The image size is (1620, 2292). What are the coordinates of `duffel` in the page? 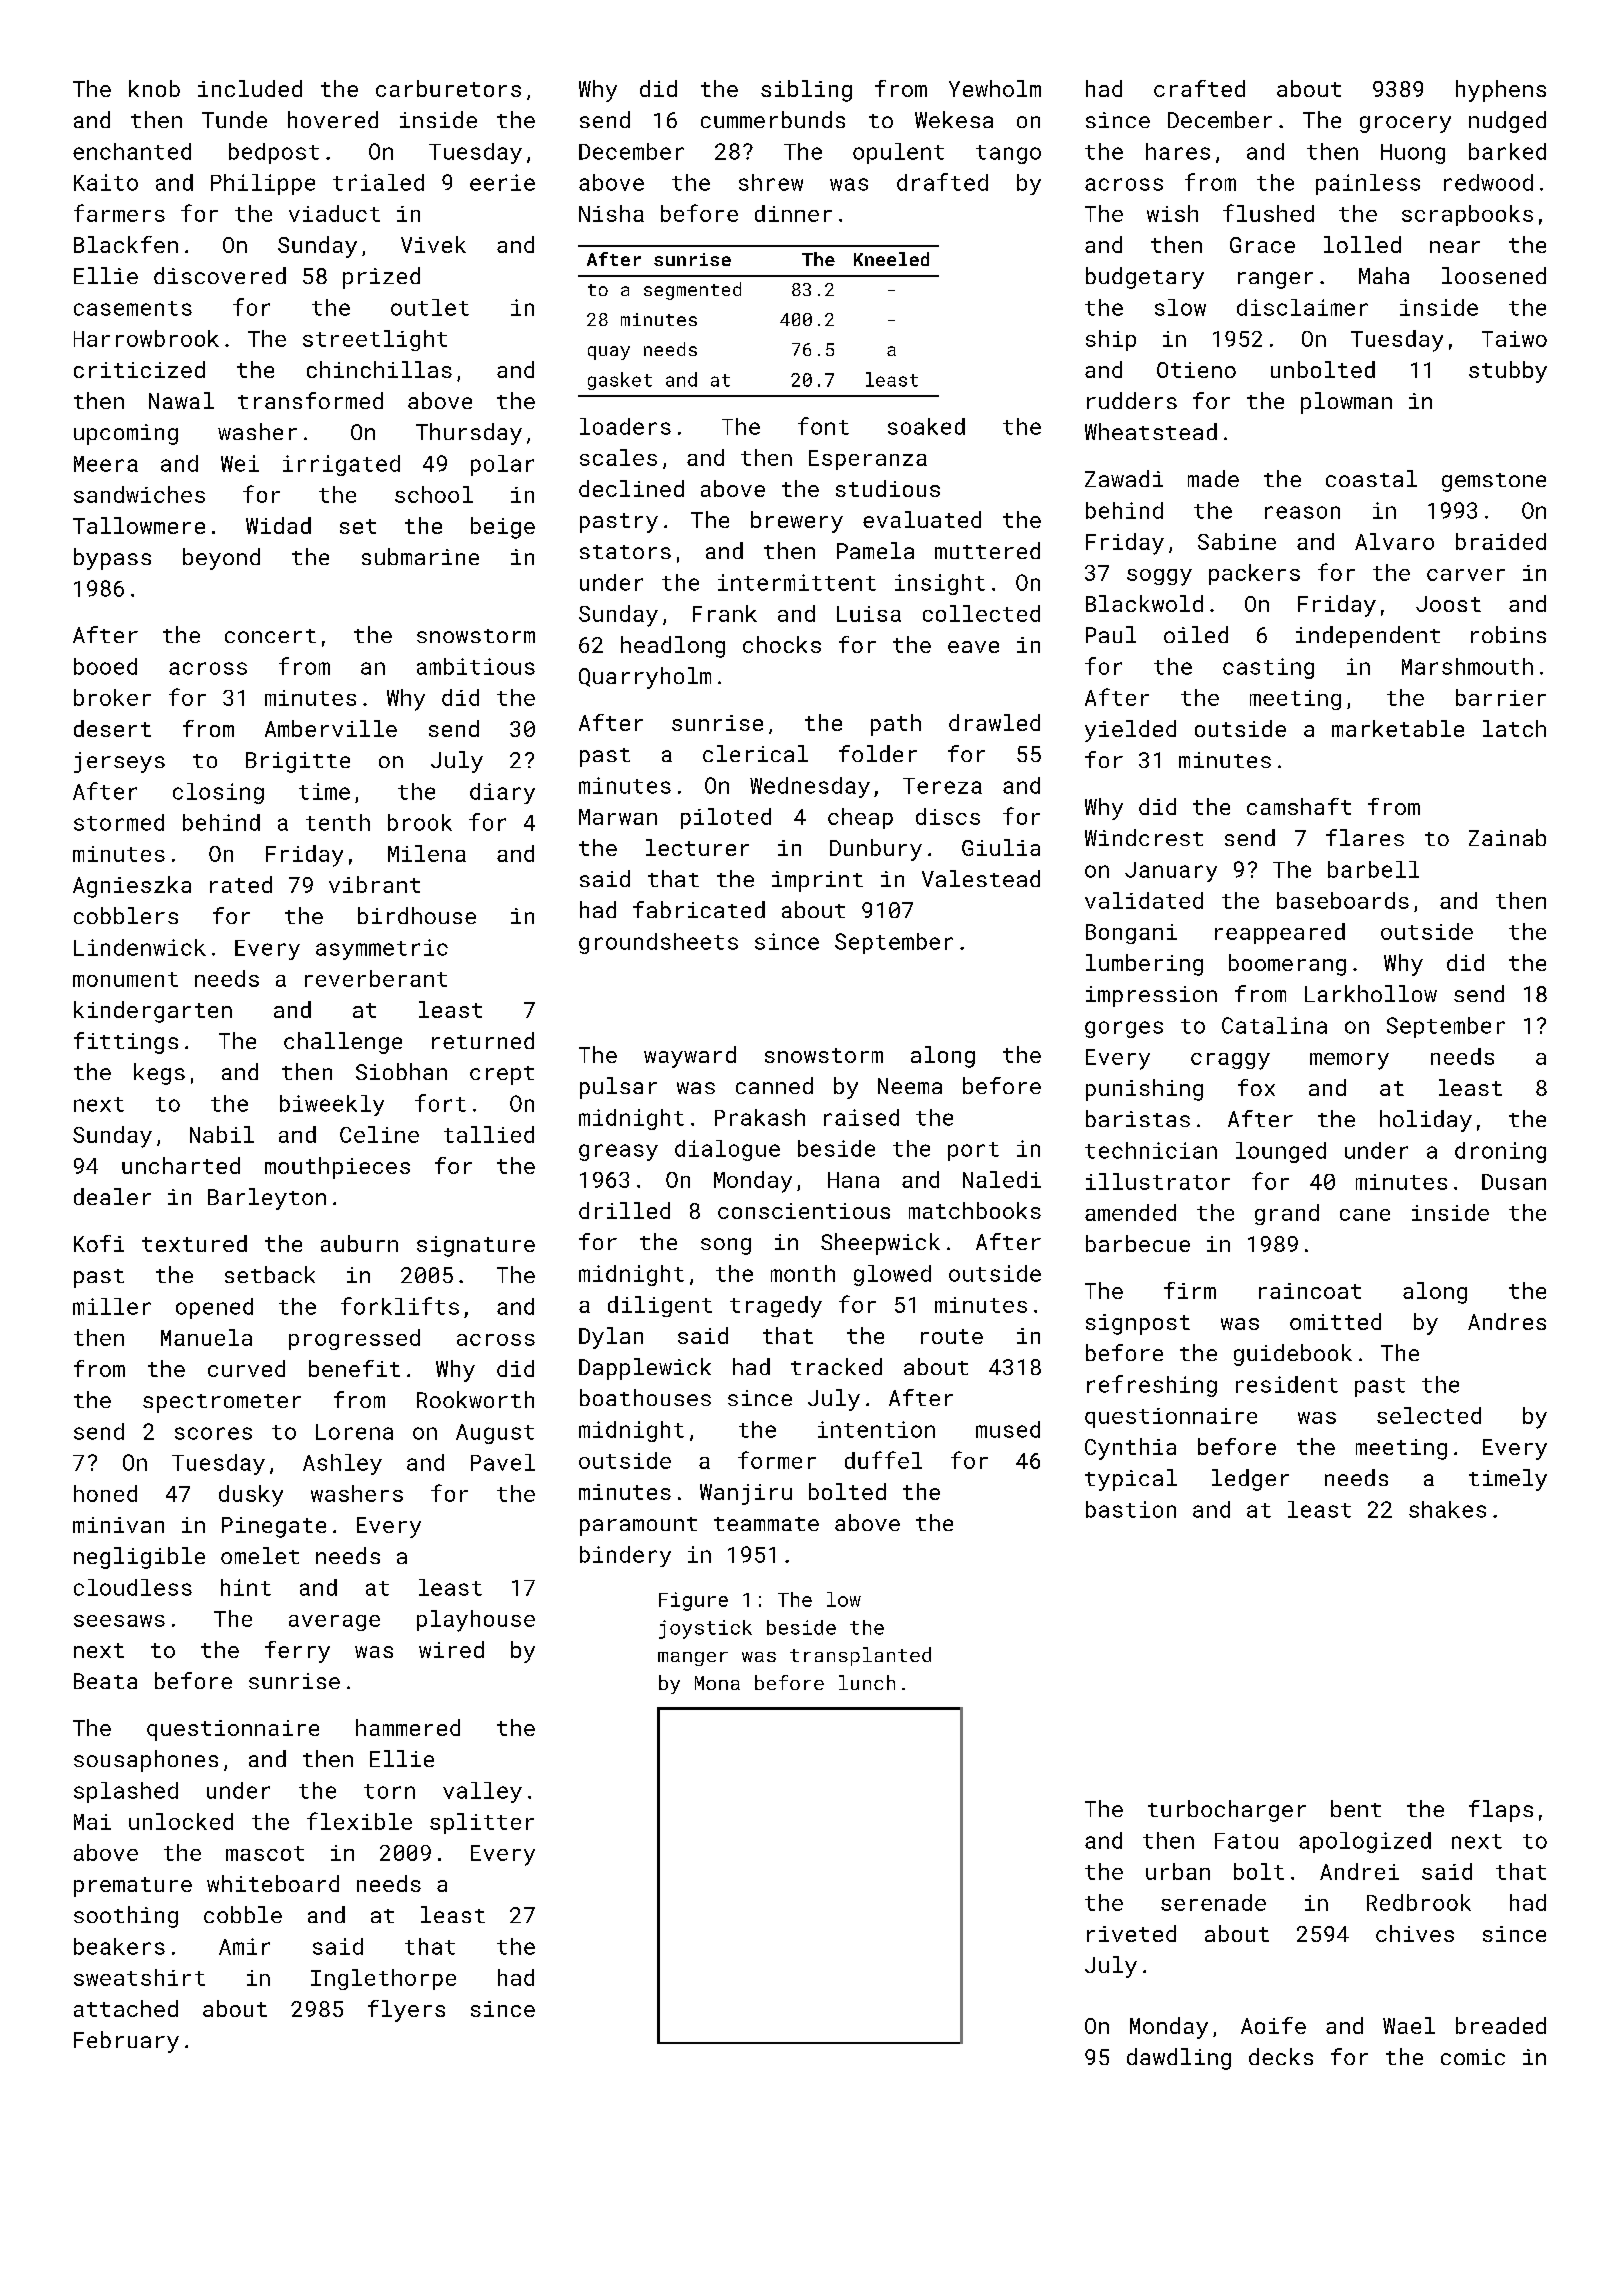 It's located at (883, 1460).
